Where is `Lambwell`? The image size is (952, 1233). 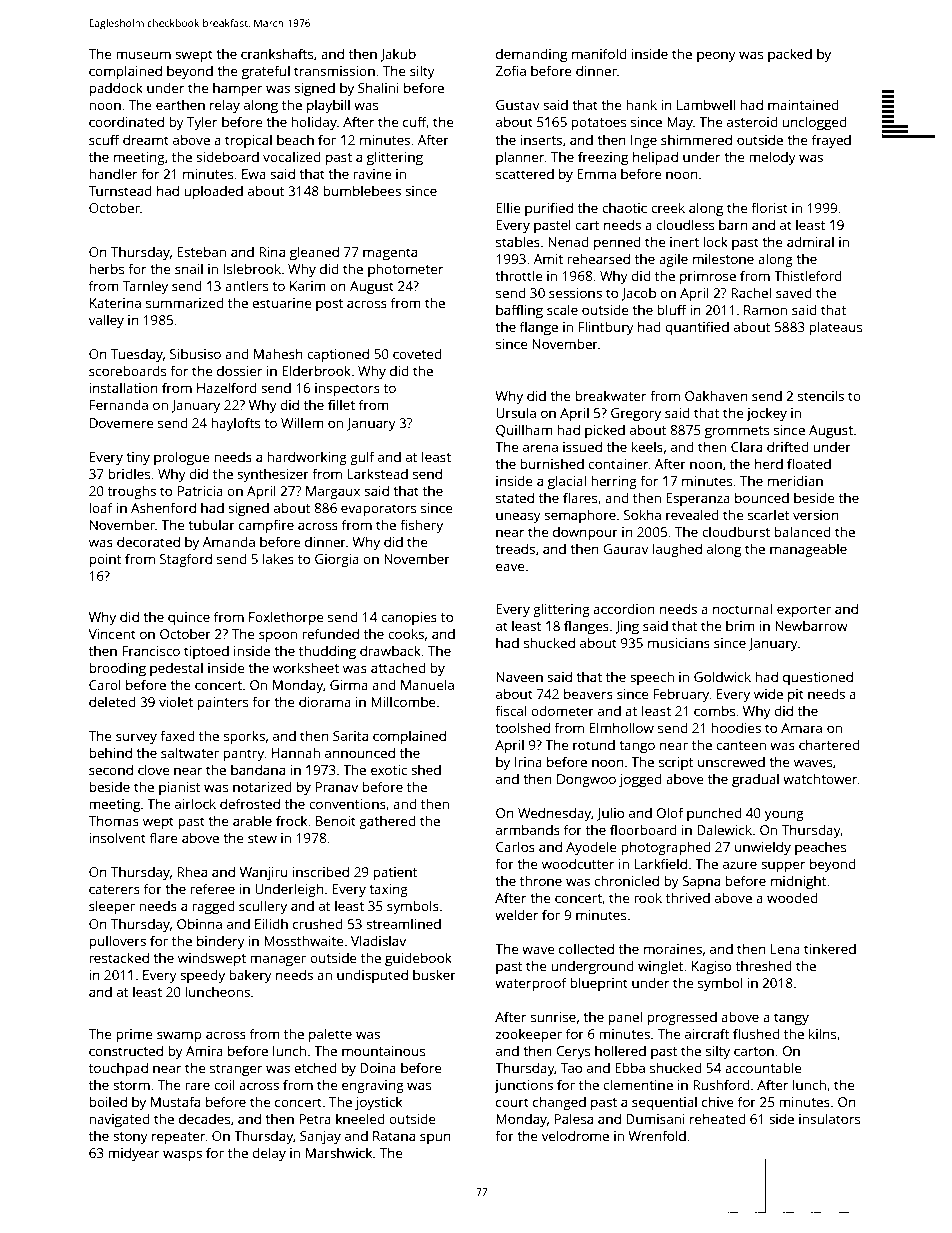 Lambwell is located at coordinates (706, 104).
